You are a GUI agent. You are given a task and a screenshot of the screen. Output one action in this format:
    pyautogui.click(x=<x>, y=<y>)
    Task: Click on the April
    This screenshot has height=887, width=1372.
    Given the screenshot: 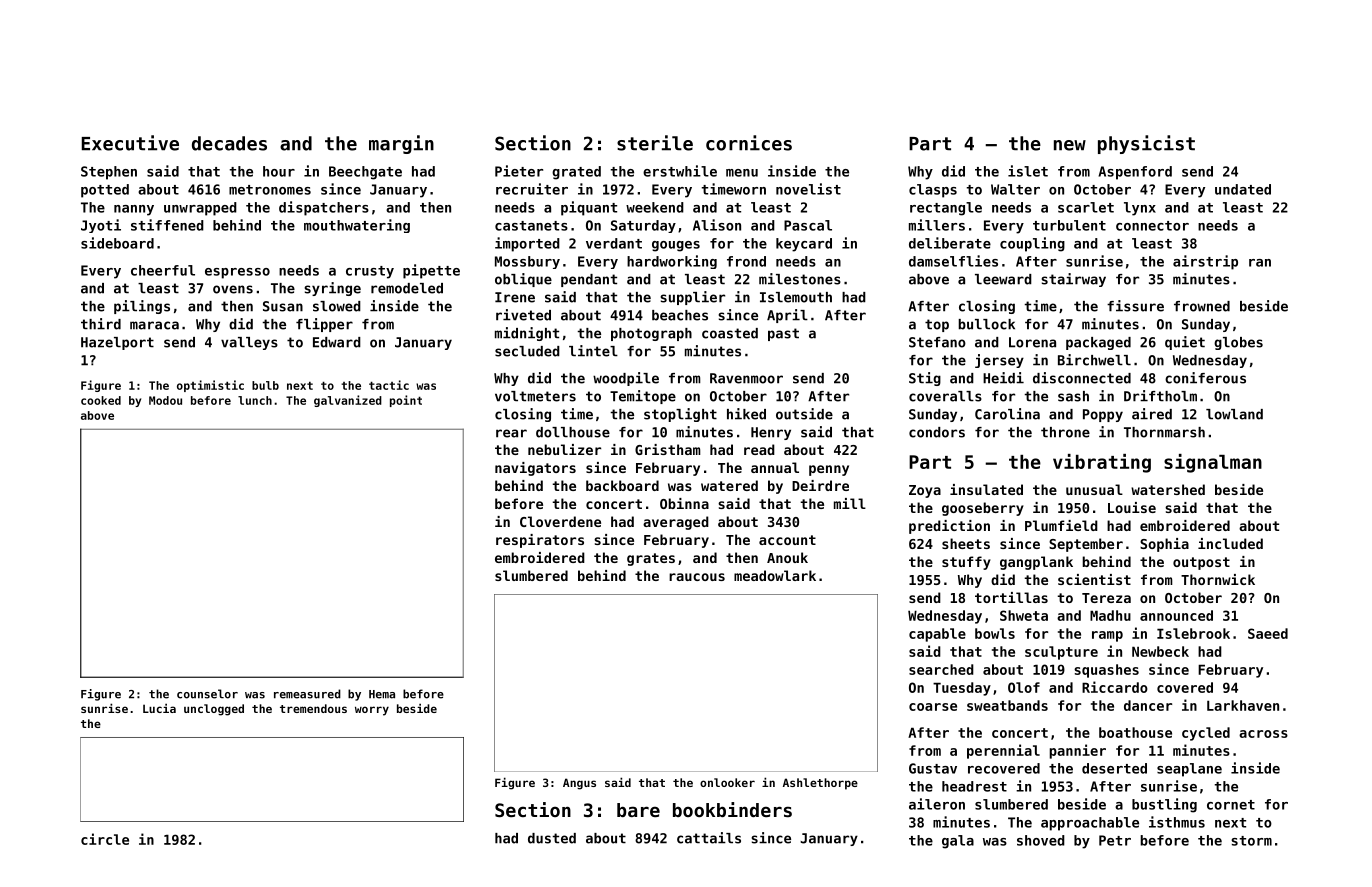 What is the action you would take?
    pyautogui.click(x=787, y=316)
